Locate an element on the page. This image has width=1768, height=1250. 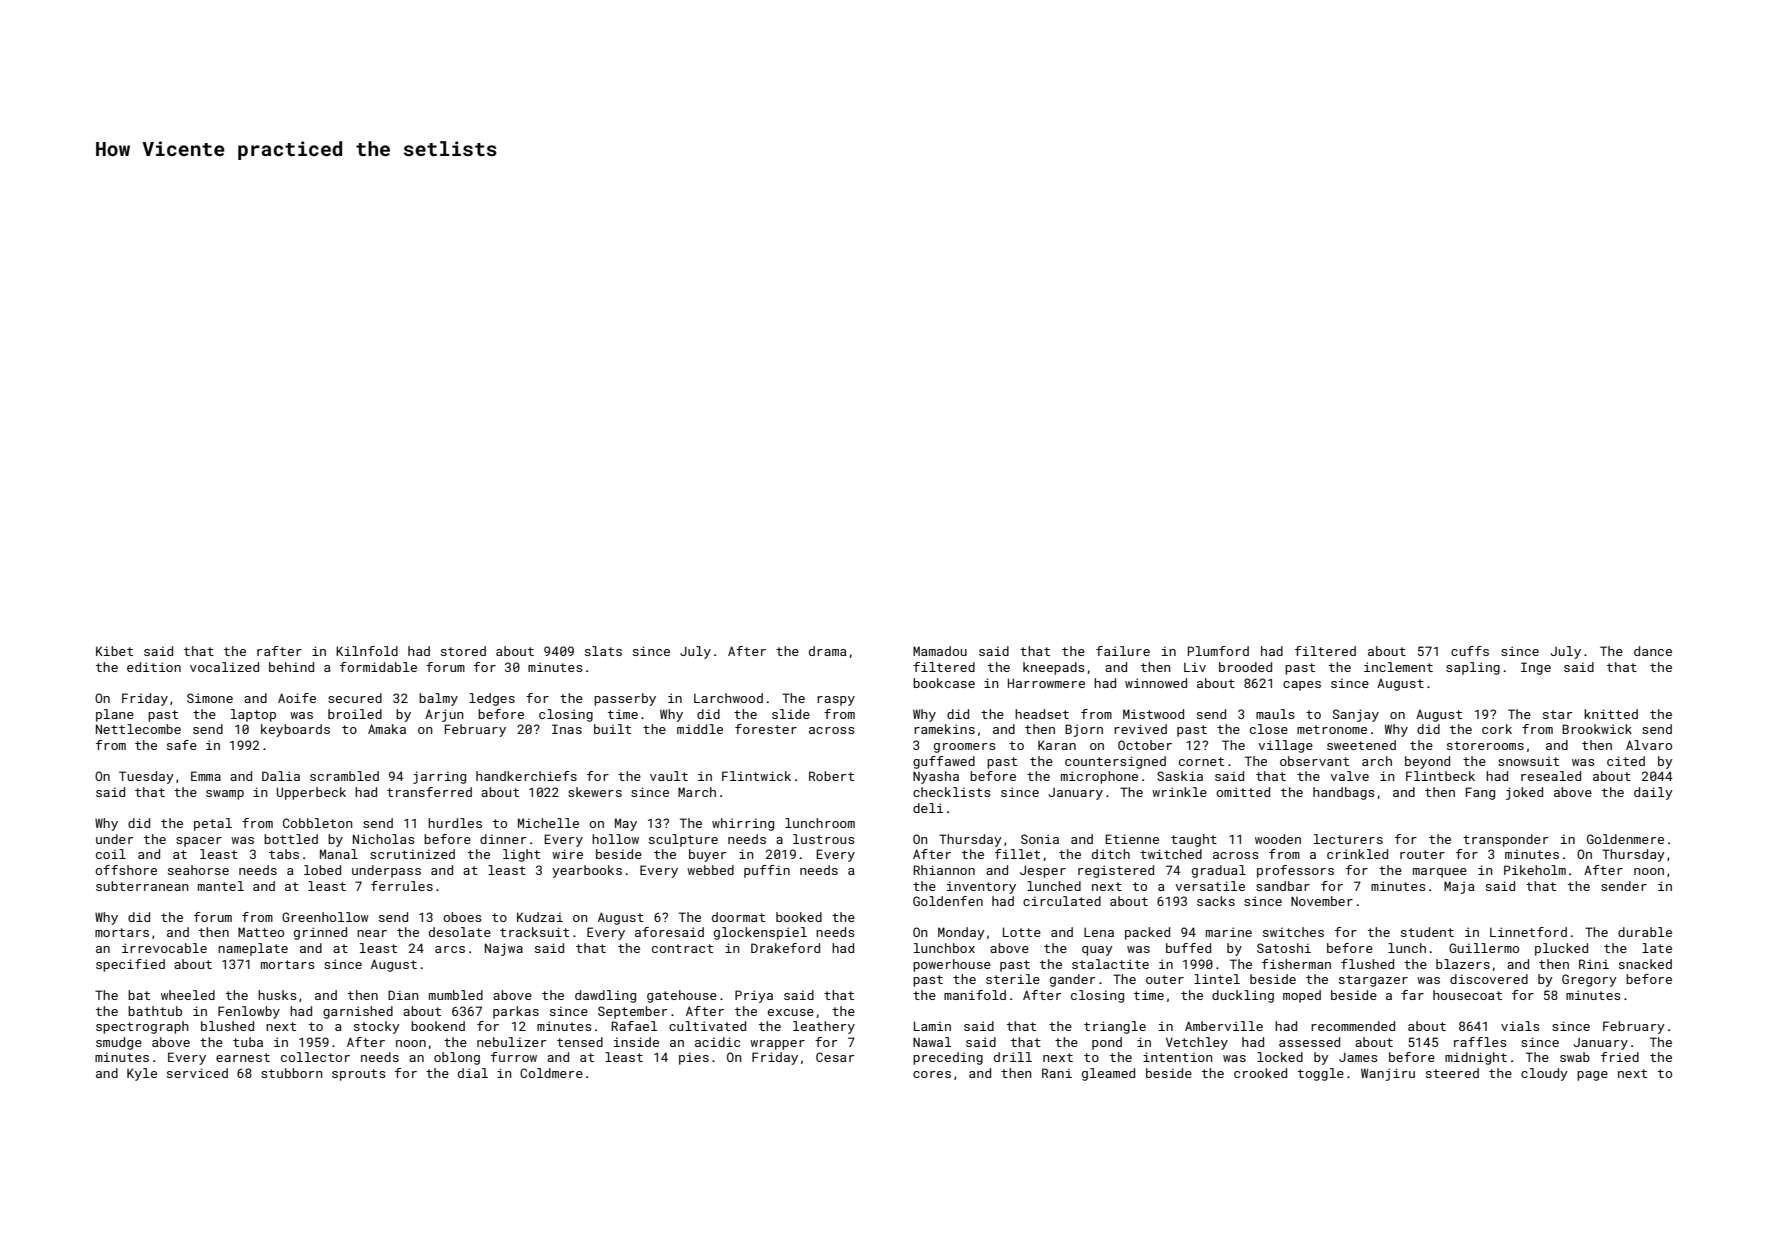
leathery is located at coordinates (824, 1027).
